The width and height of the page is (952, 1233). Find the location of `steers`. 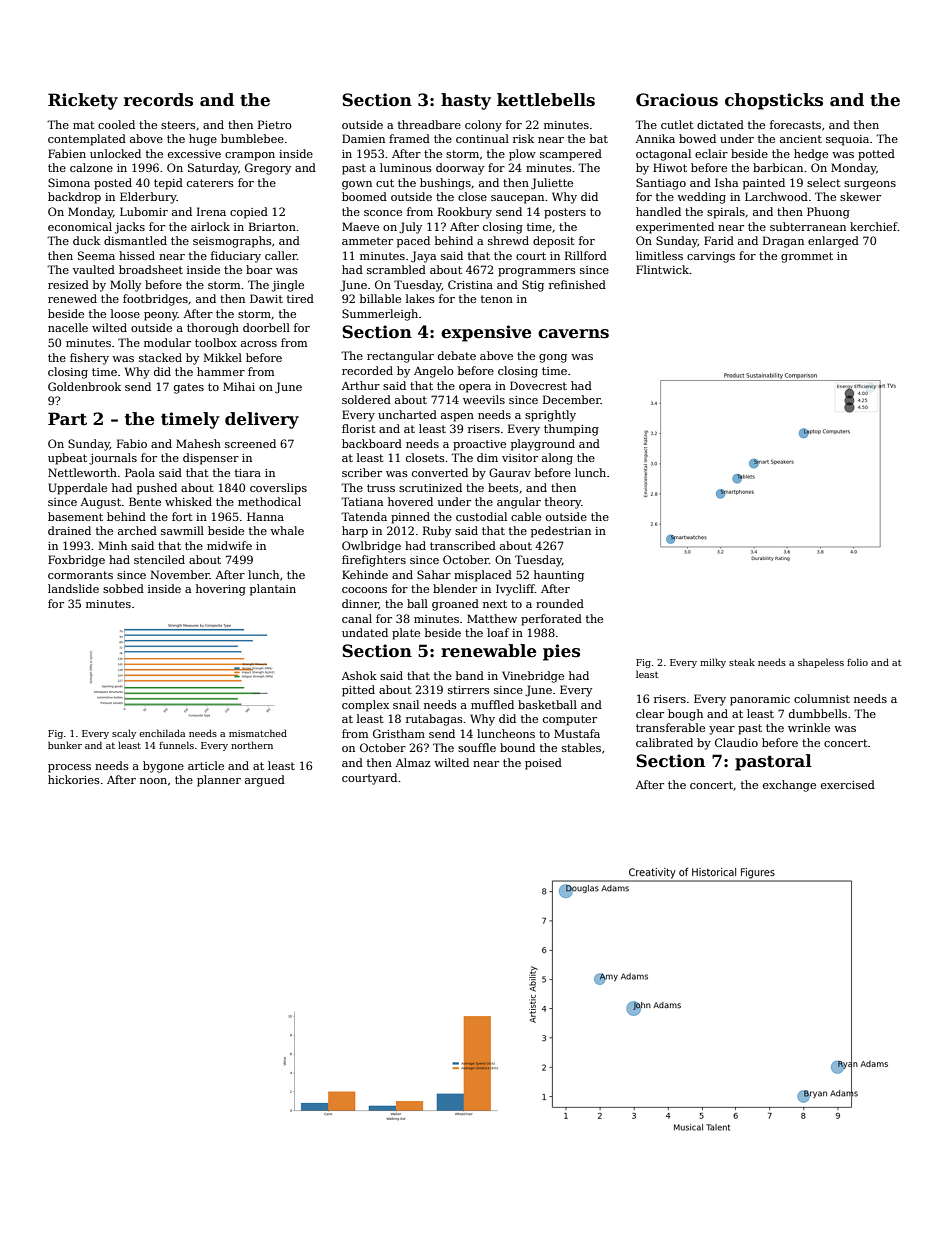

steers is located at coordinates (178, 125).
